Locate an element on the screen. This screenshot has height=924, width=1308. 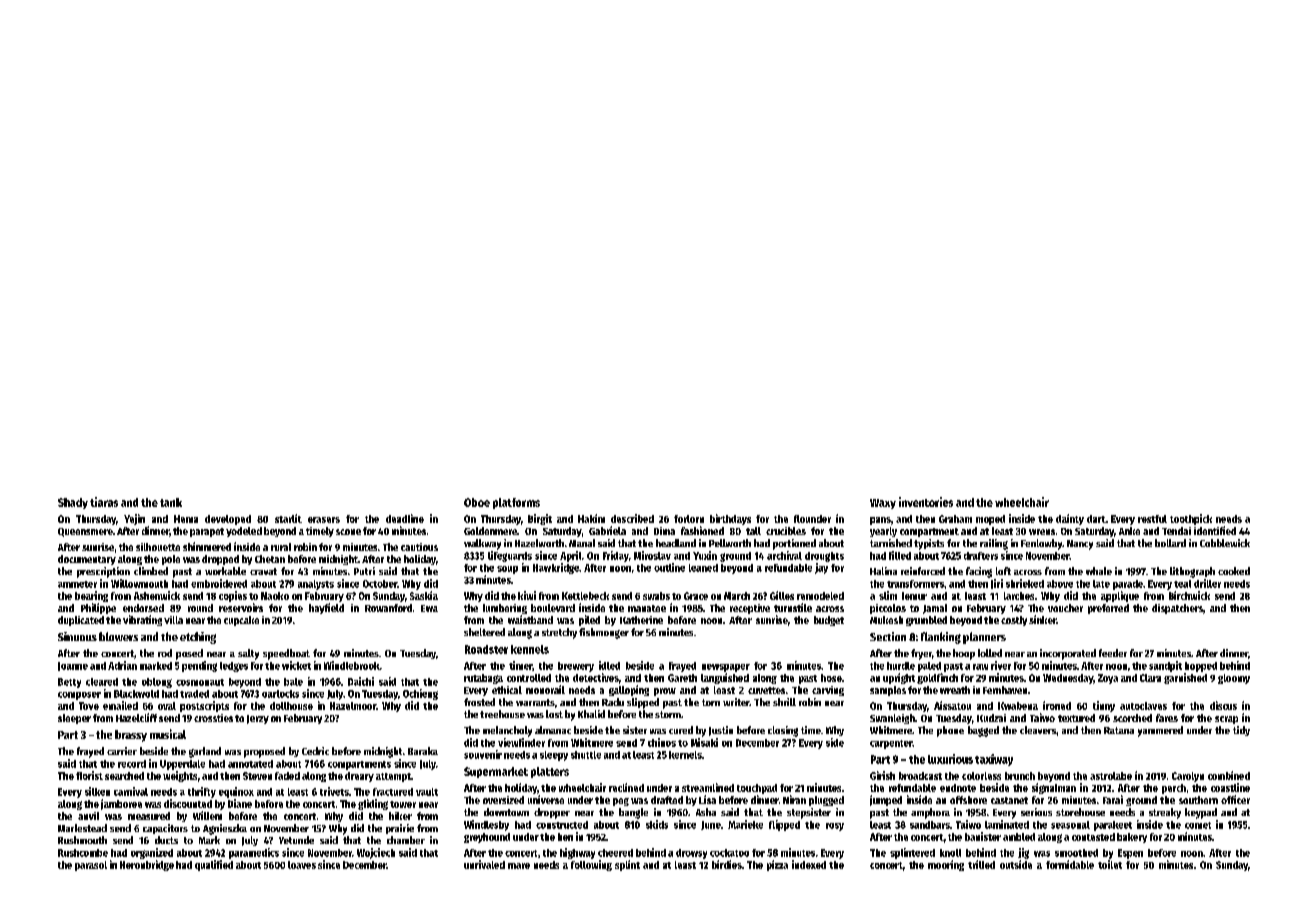
Wojciech is located at coordinates (376, 853).
